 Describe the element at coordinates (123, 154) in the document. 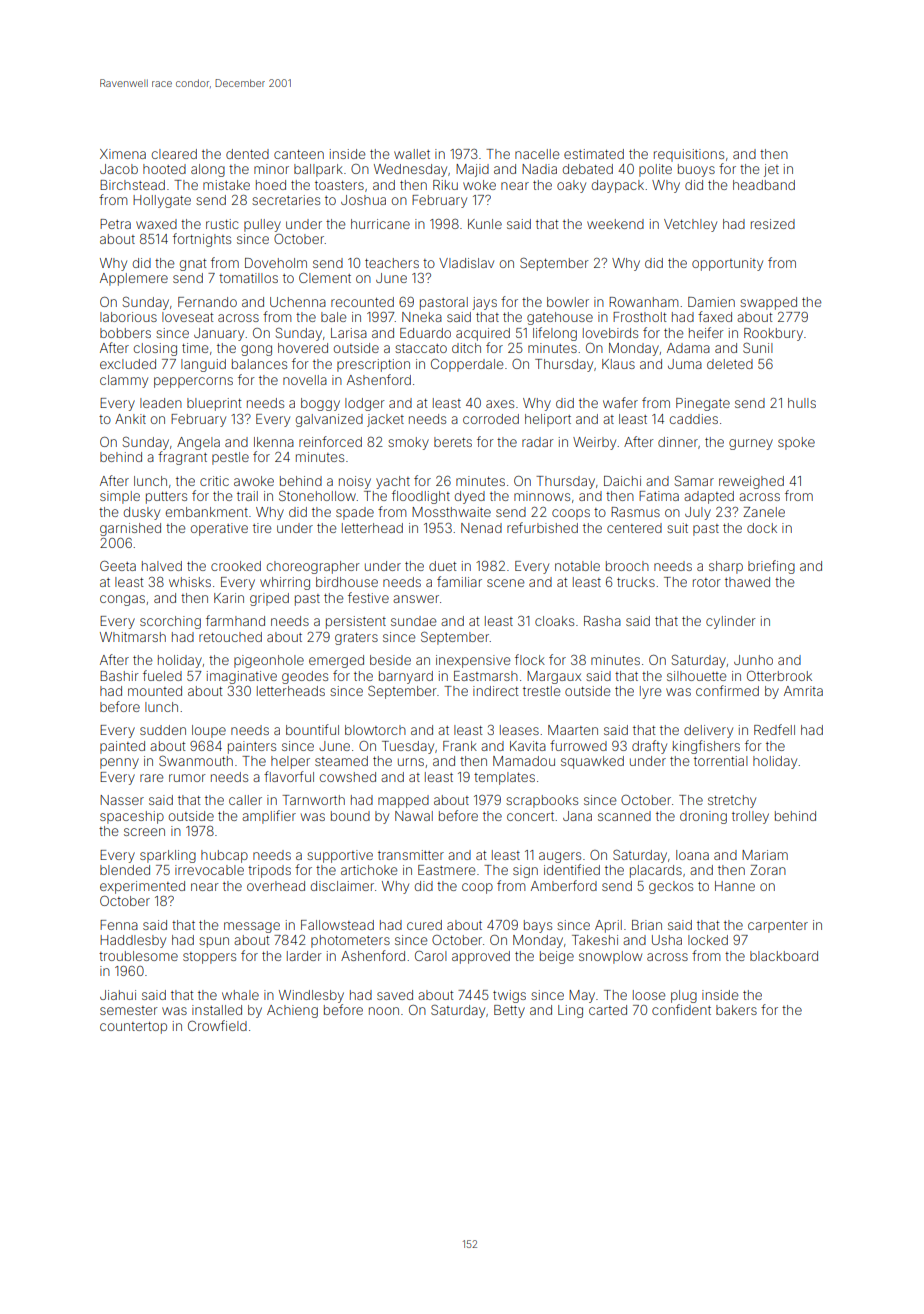

I see `Ximena` at that location.
